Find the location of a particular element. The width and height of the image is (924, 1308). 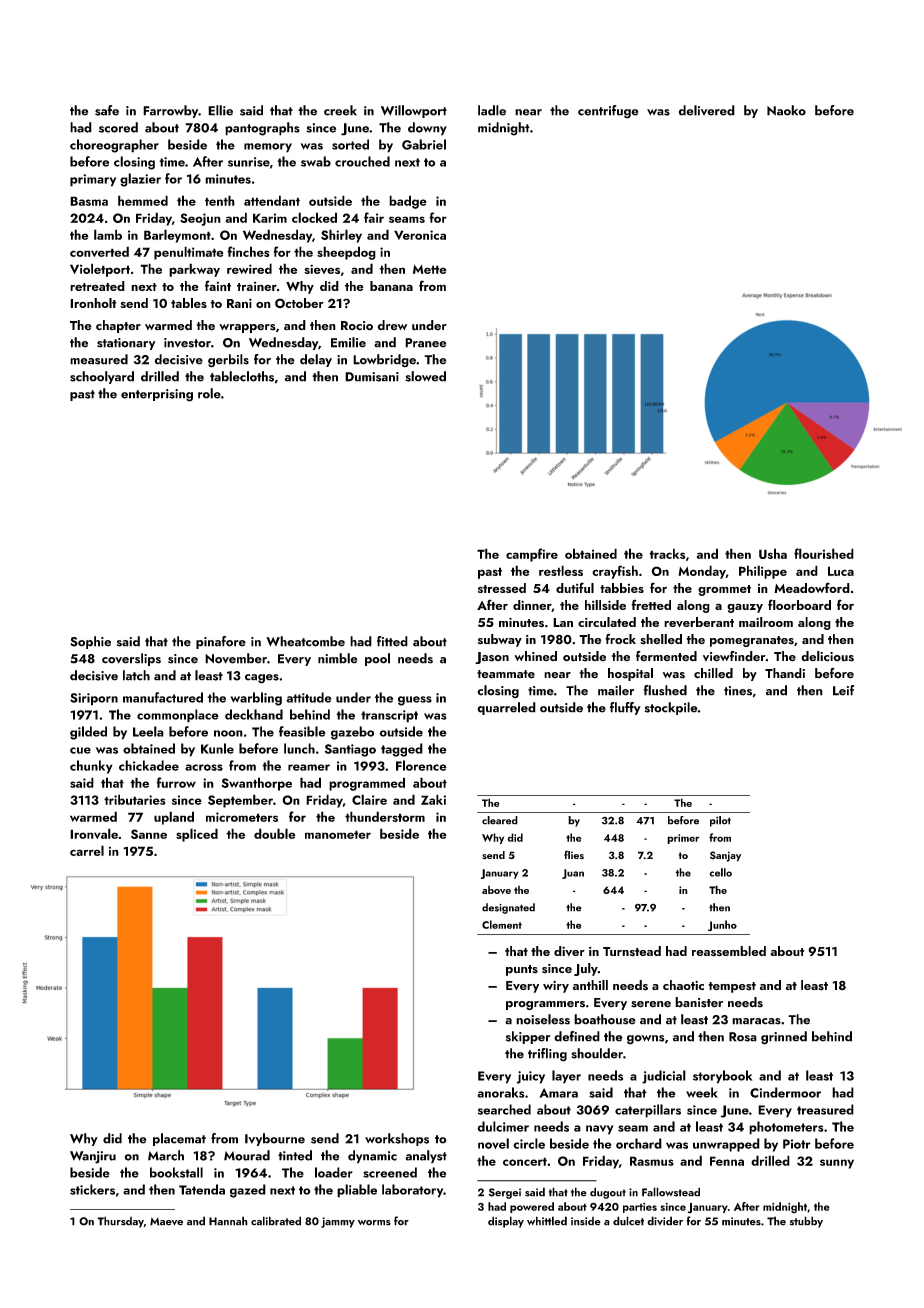

Ivybourne is located at coordinates (275, 1139).
